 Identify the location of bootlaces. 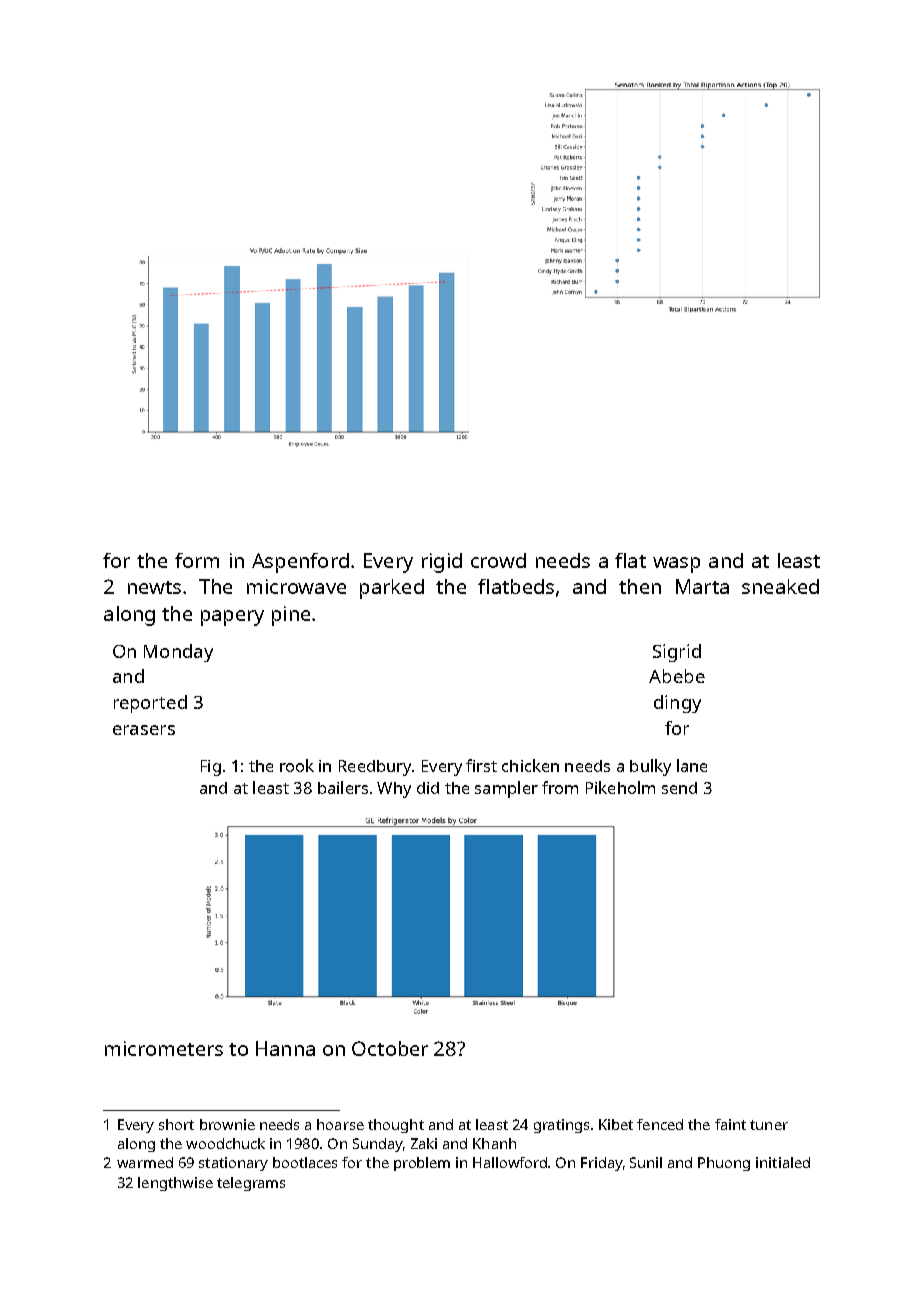
(305, 1162).
